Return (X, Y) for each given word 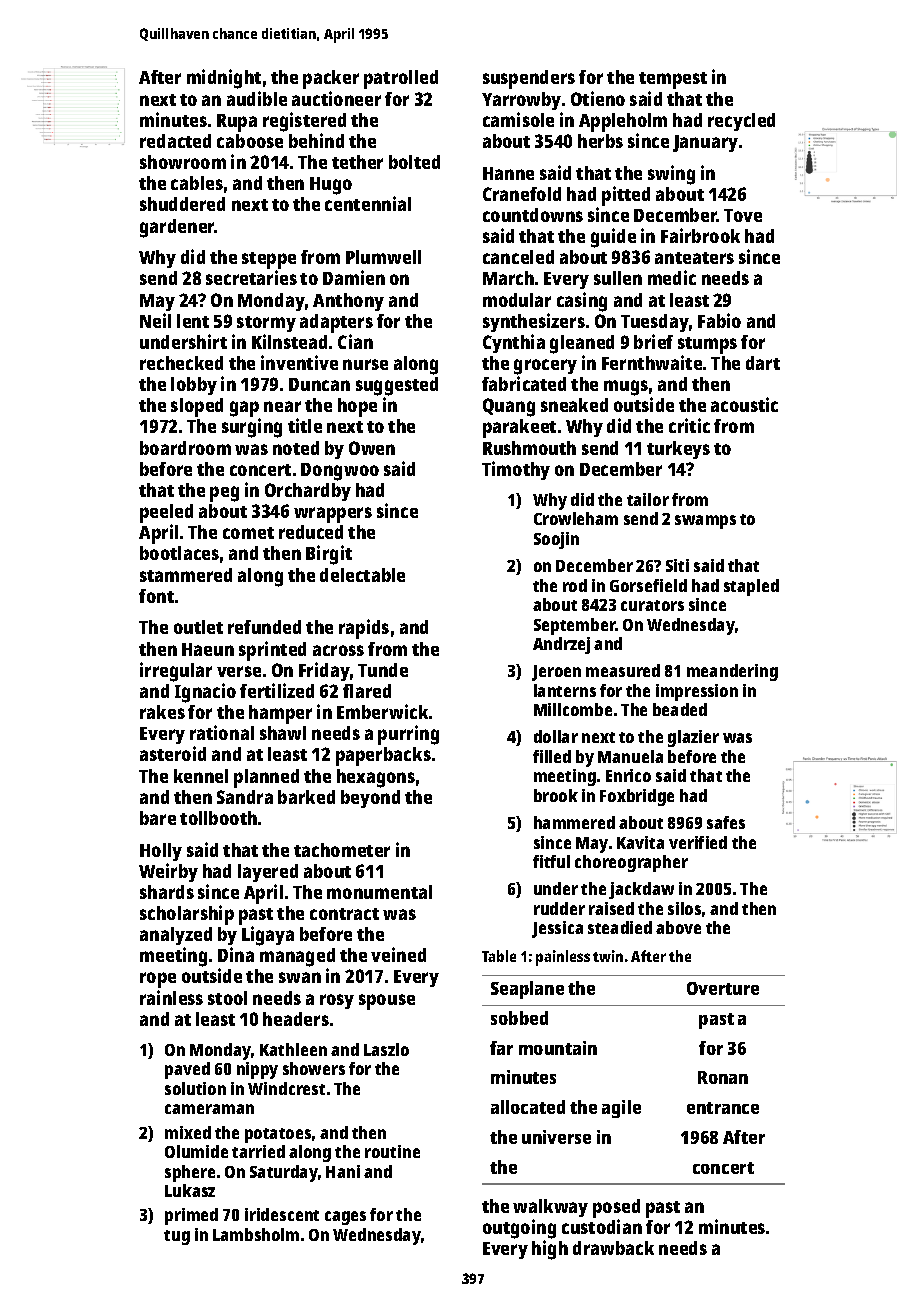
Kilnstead (289, 341)
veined (398, 954)
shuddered (182, 204)
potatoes (278, 1135)
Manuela (630, 756)
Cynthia (514, 343)
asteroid (173, 753)
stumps (707, 345)
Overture (723, 988)
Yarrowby (521, 101)
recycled (741, 122)
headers (296, 1019)
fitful (551, 861)
